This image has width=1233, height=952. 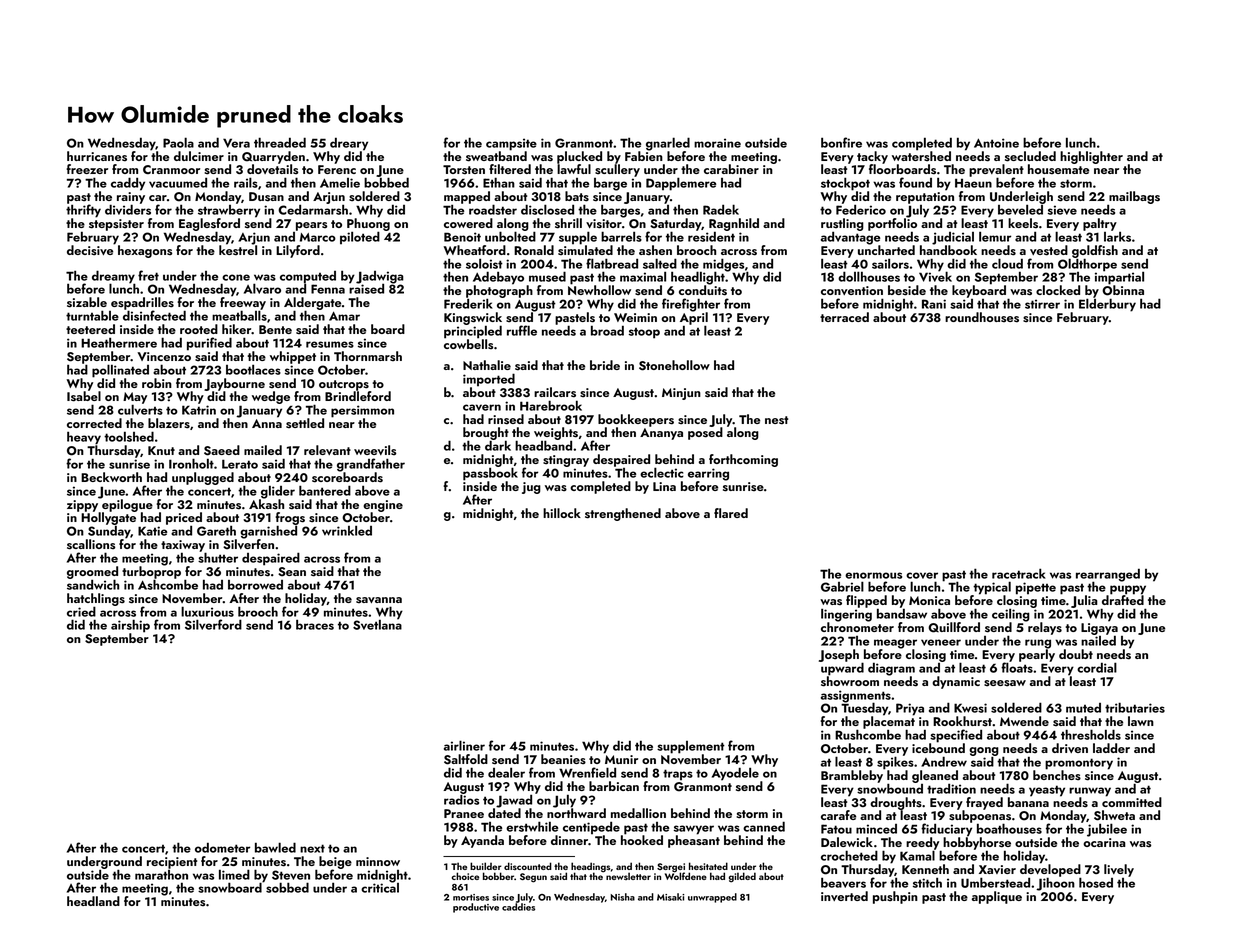 What do you see at coordinates (489, 380) in the image?
I see `imported` at bounding box center [489, 380].
